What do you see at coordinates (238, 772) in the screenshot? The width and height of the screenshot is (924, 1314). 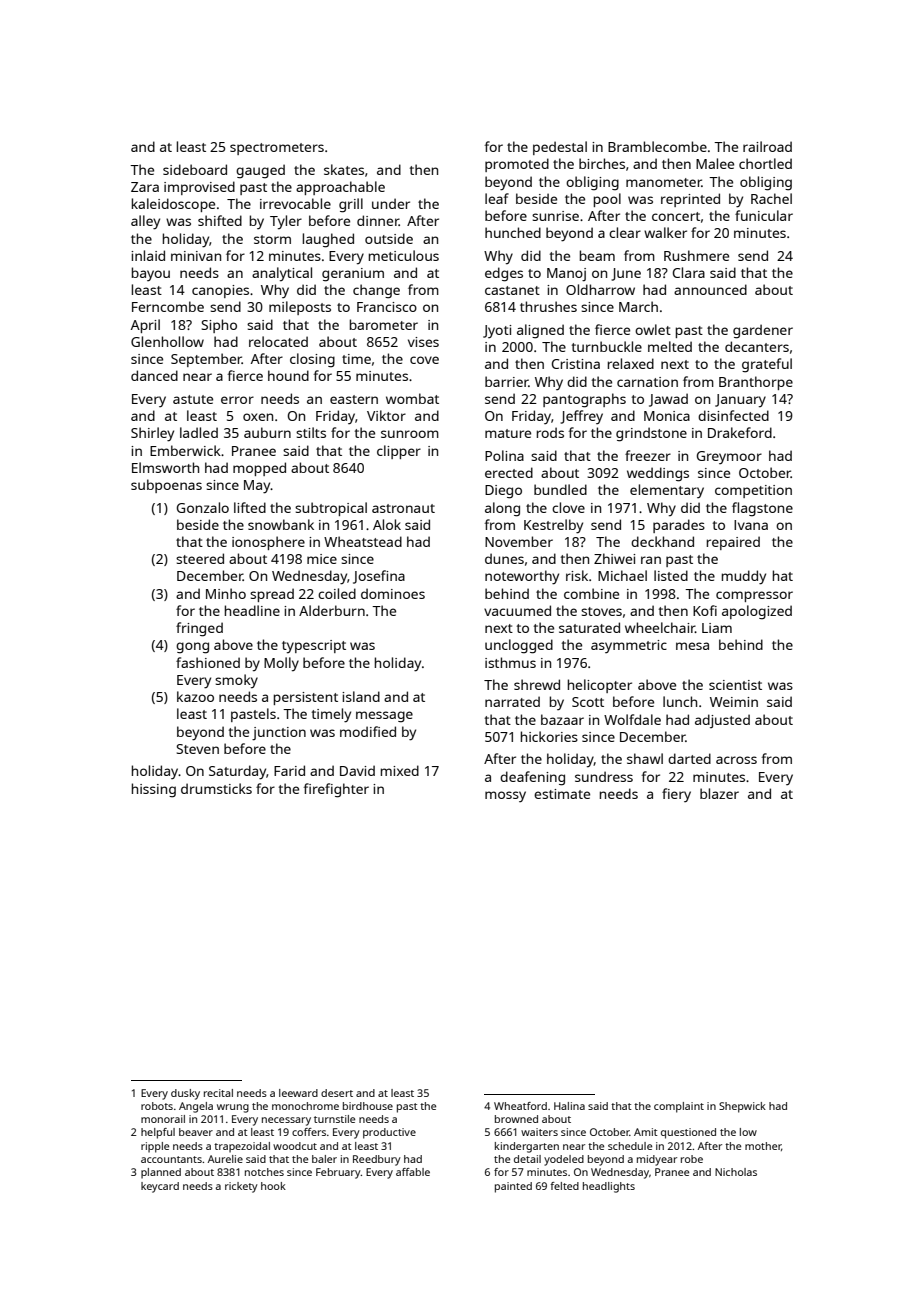 I see `Saturday` at bounding box center [238, 772].
